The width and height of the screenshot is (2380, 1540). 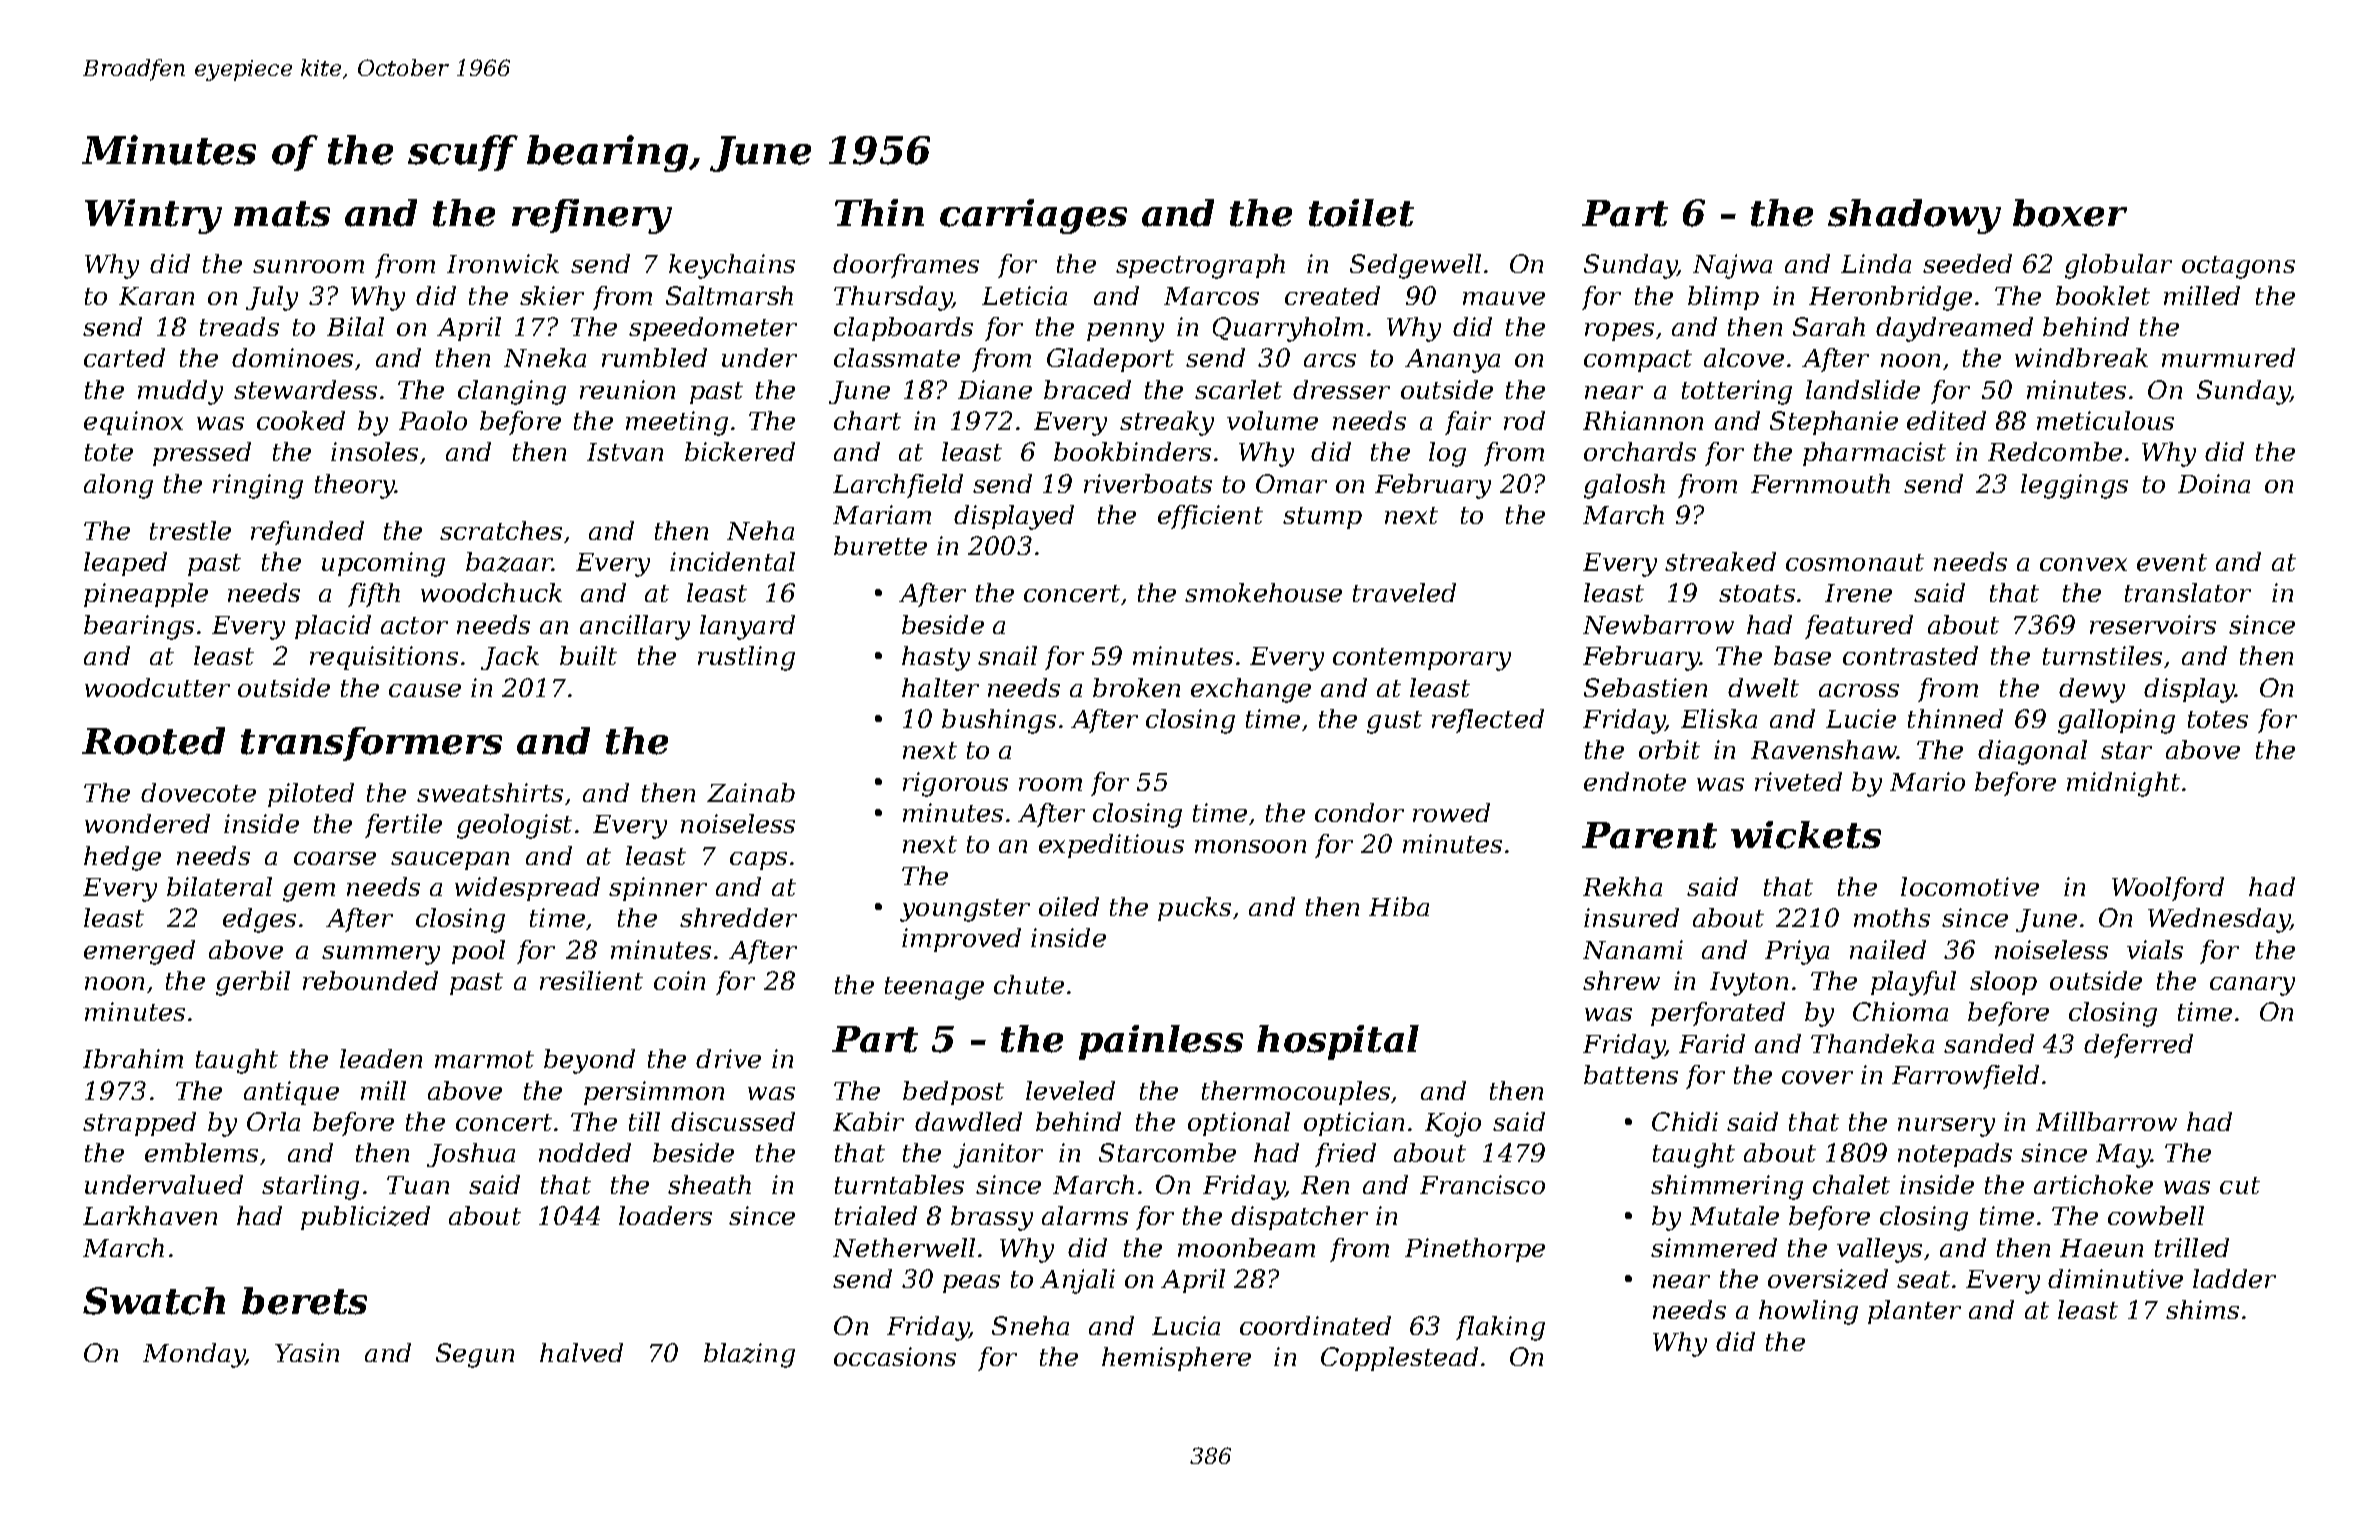 I want to click on dispatcher, so click(x=1299, y=1218).
